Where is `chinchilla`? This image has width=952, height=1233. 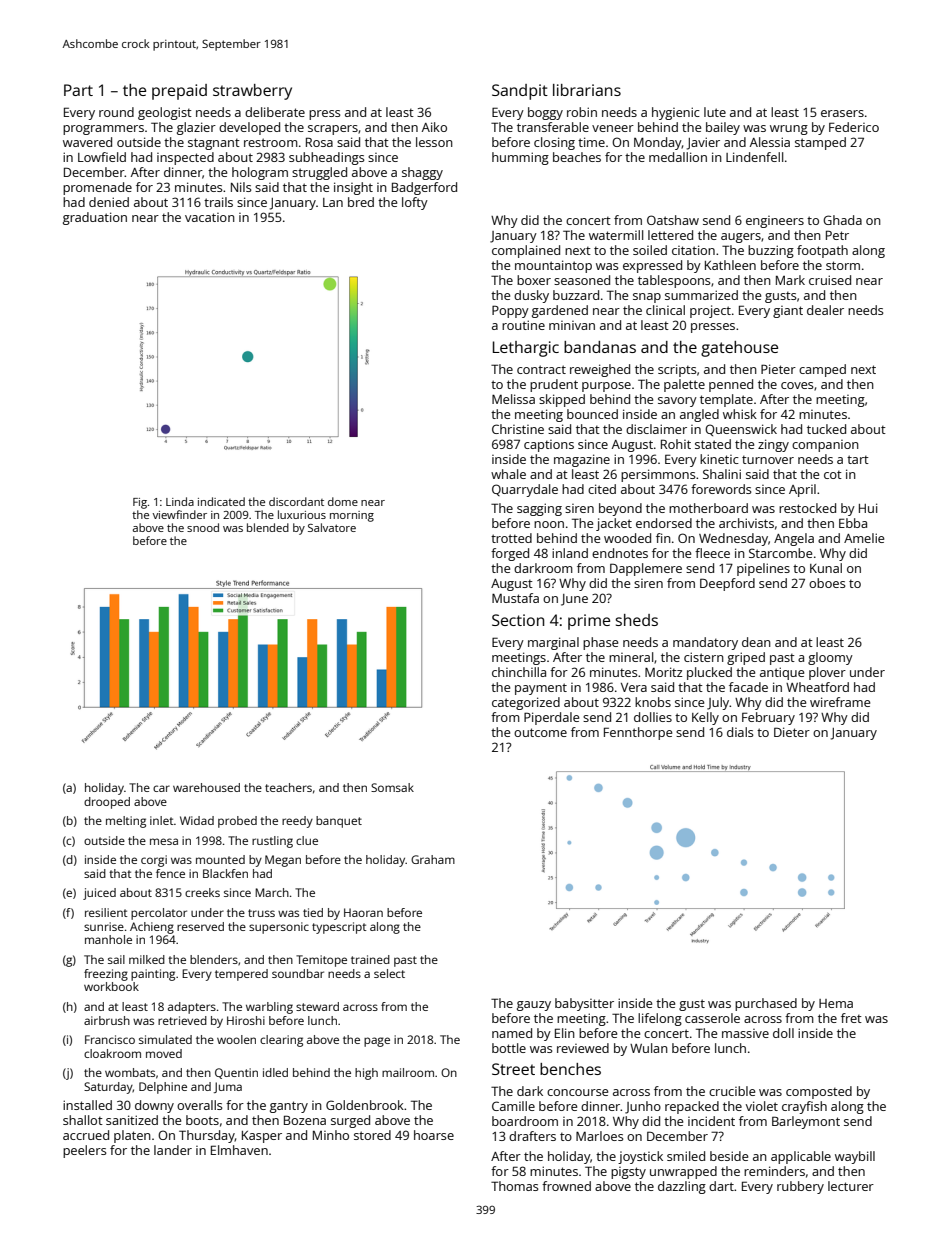
chinchilla is located at coordinates (519, 672).
